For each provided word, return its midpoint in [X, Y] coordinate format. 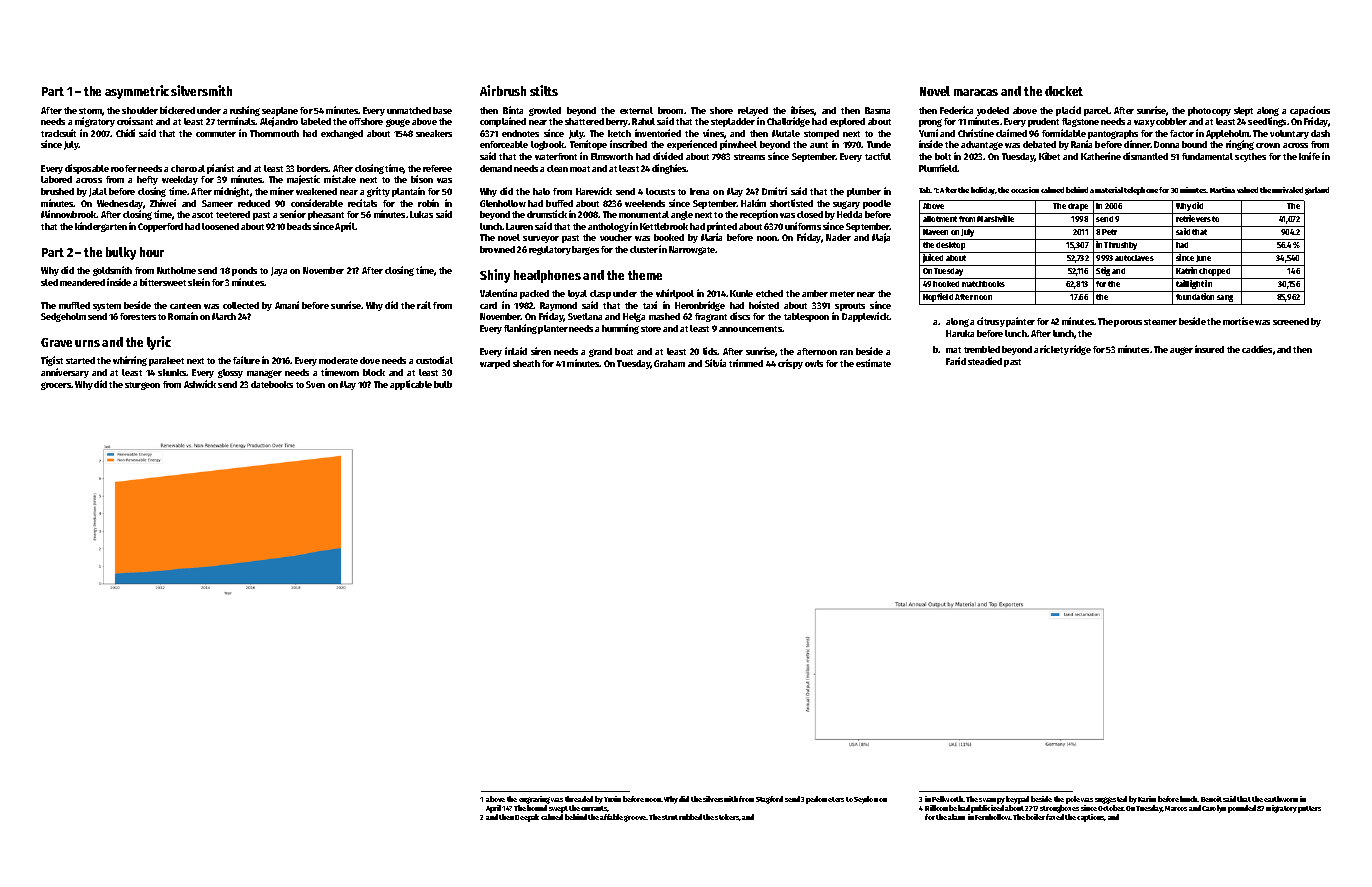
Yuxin [612, 799]
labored [56, 179]
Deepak [527, 818]
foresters [138, 316]
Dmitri [774, 191]
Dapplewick [865, 317]
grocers [56, 386]
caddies [1257, 349]
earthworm [1281, 799]
